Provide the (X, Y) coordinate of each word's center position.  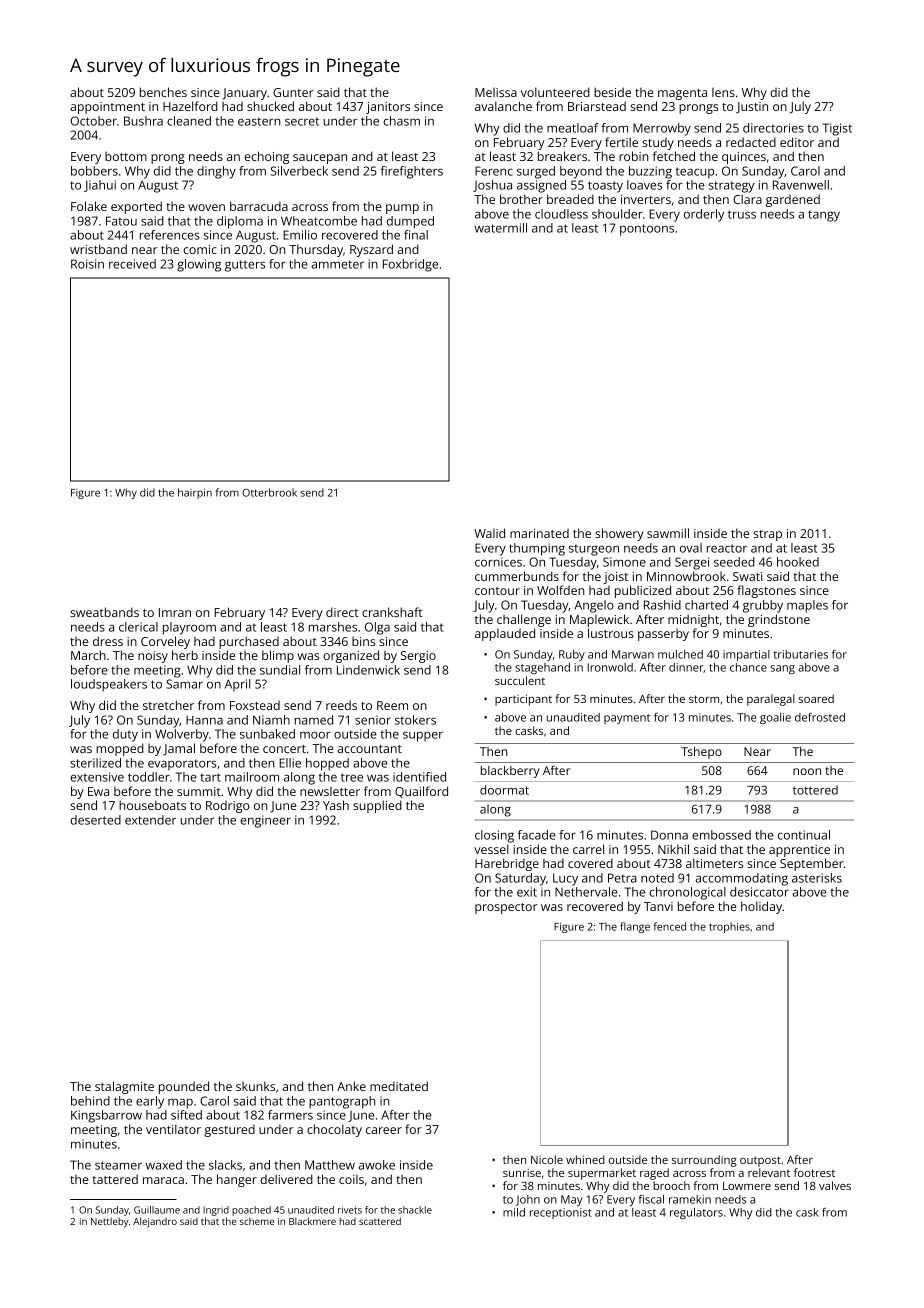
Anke (351, 1086)
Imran (175, 612)
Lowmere (747, 1186)
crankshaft (392, 612)
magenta (682, 94)
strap (767, 535)
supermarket (602, 1174)
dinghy (216, 172)
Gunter (293, 92)
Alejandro (155, 1222)
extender (150, 820)
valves (835, 1185)
